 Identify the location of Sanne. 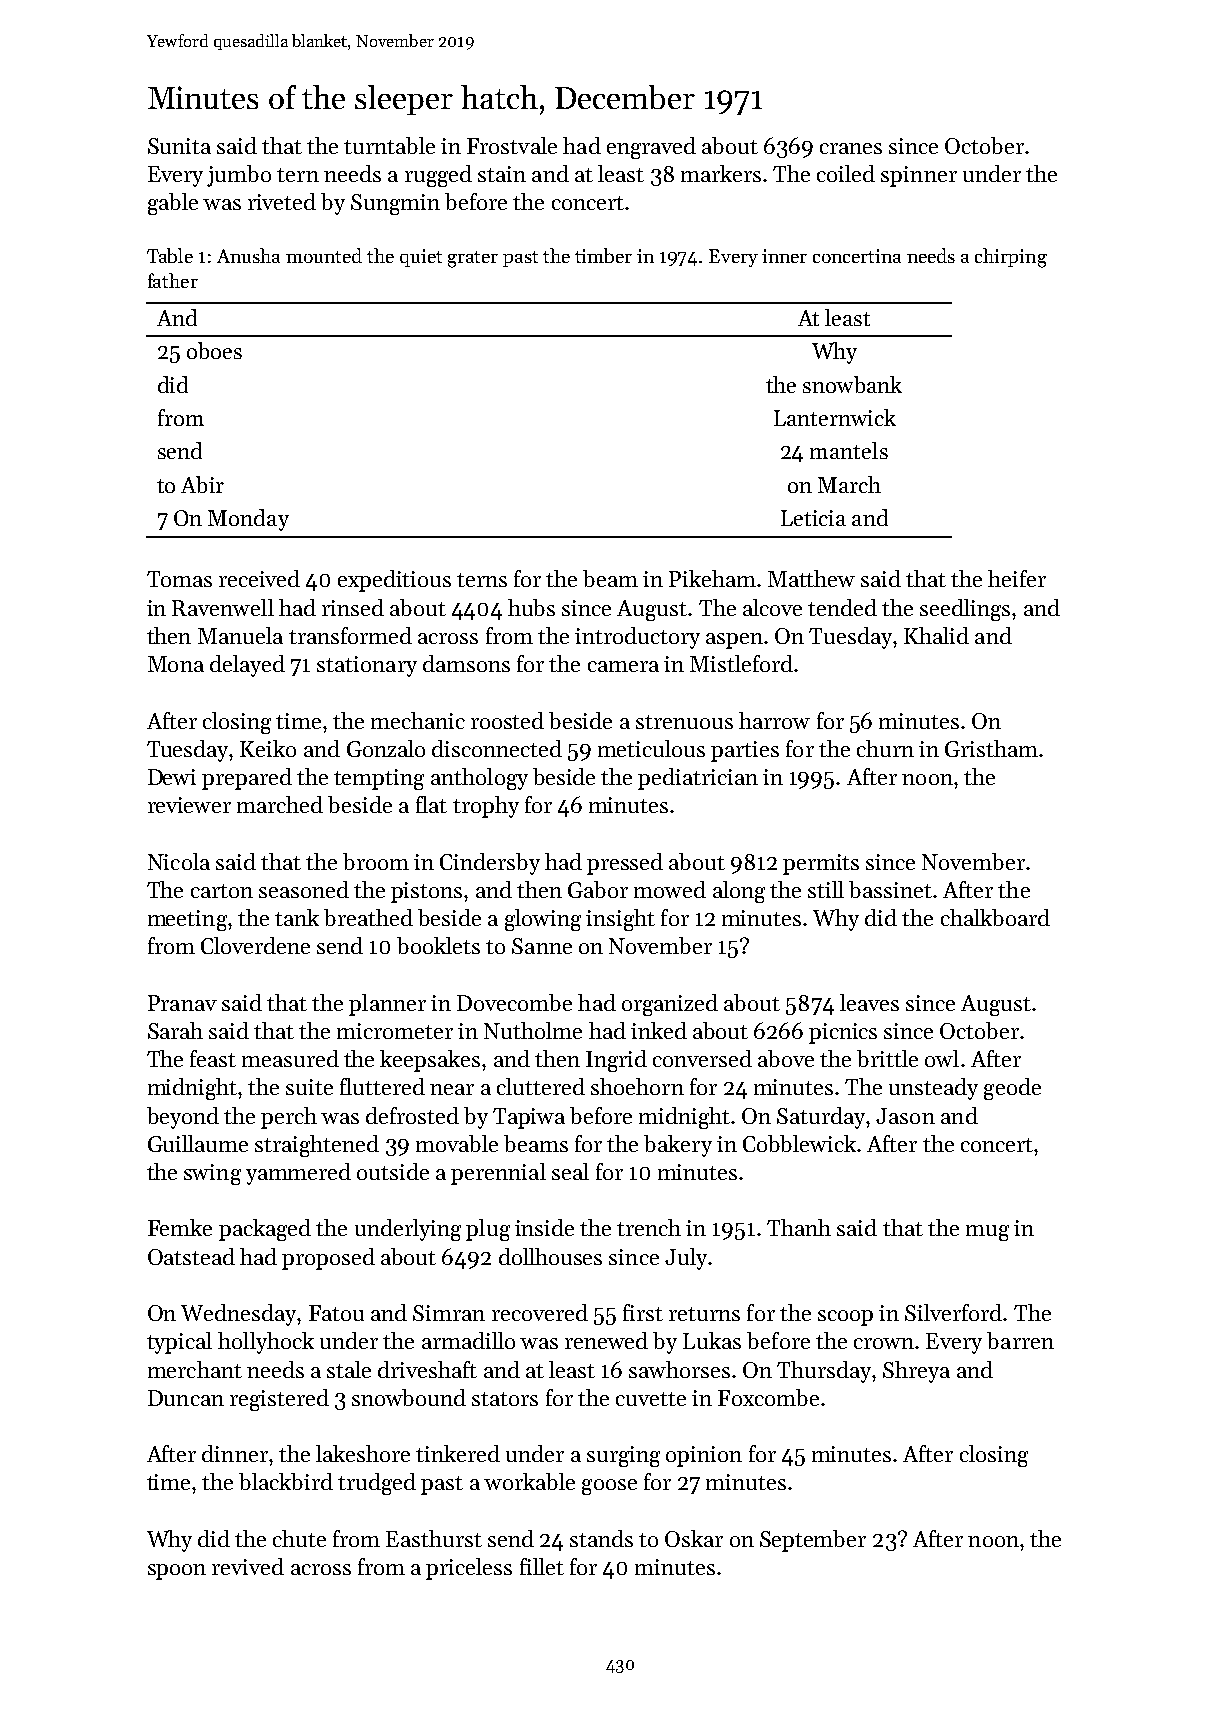
(542, 946).
